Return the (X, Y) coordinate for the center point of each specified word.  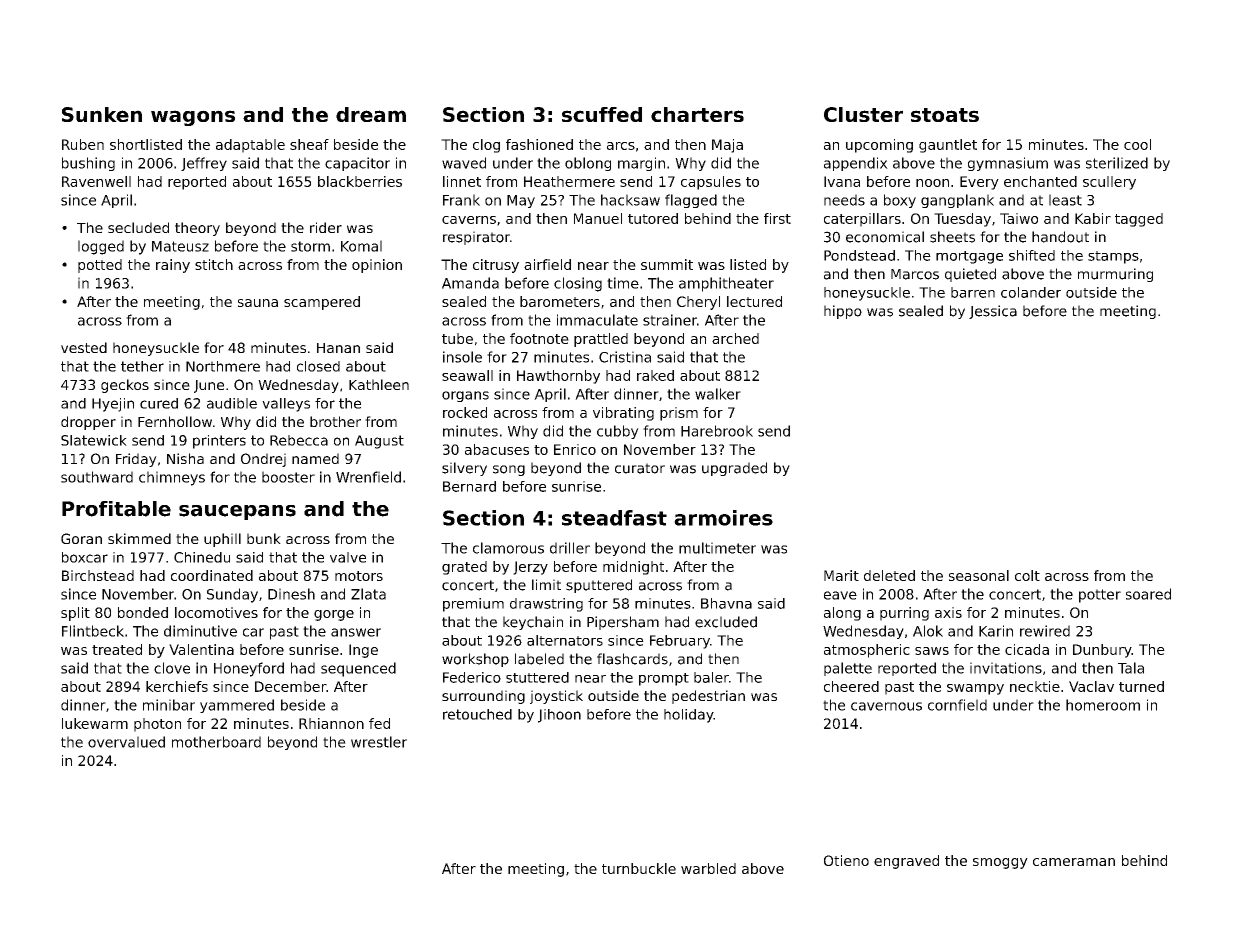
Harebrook (717, 431)
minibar (169, 705)
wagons (193, 118)
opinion (377, 266)
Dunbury (1102, 651)
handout (1060, 237)
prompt (664, 679)
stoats (945, 115)
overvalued (126, 742)
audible (232, 403)
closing (578, 284)
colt (1027, 575)
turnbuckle (639, 868)
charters (697, 114)
